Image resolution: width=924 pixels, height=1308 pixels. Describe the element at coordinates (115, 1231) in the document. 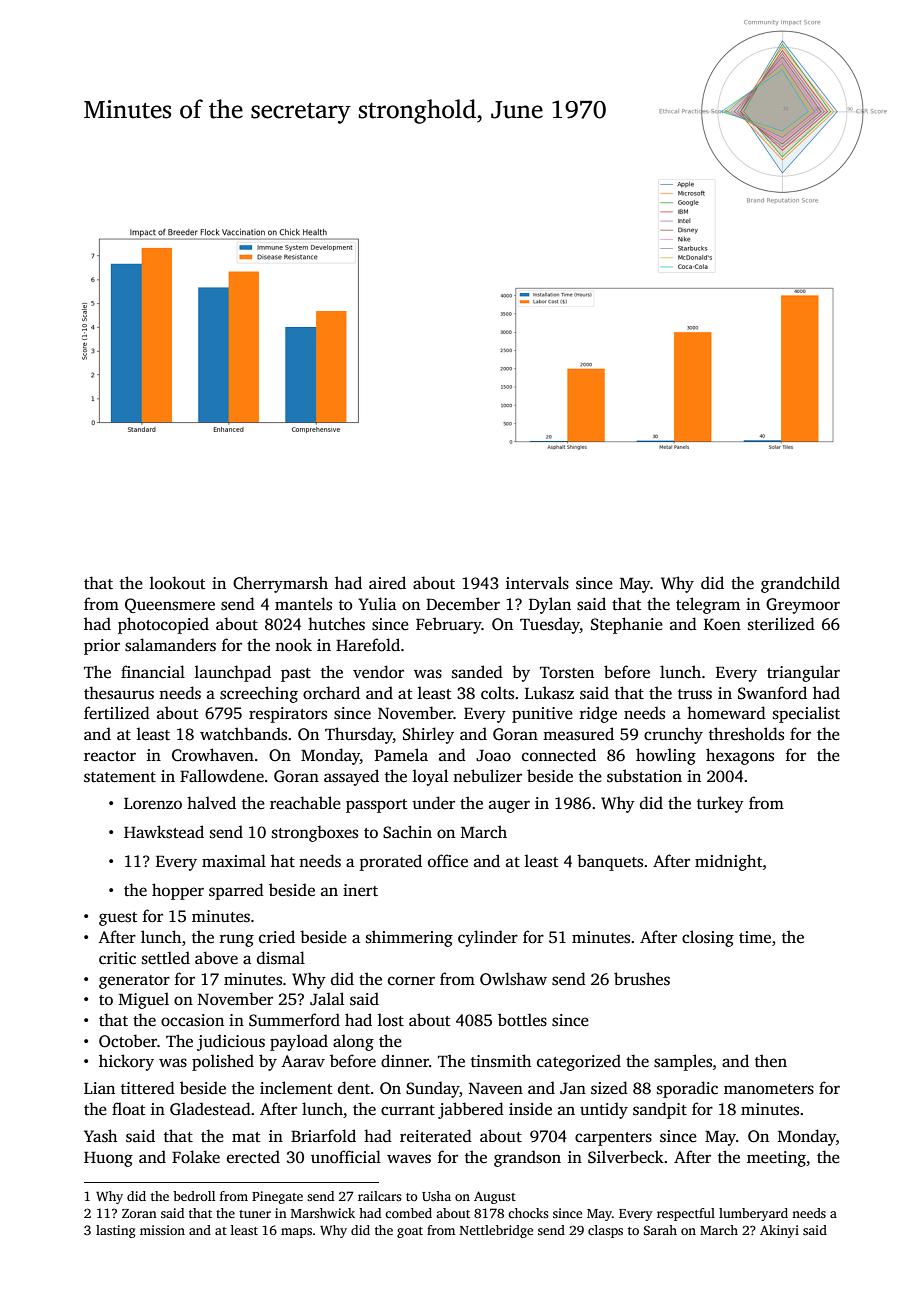

I see `lasting` at that location.
